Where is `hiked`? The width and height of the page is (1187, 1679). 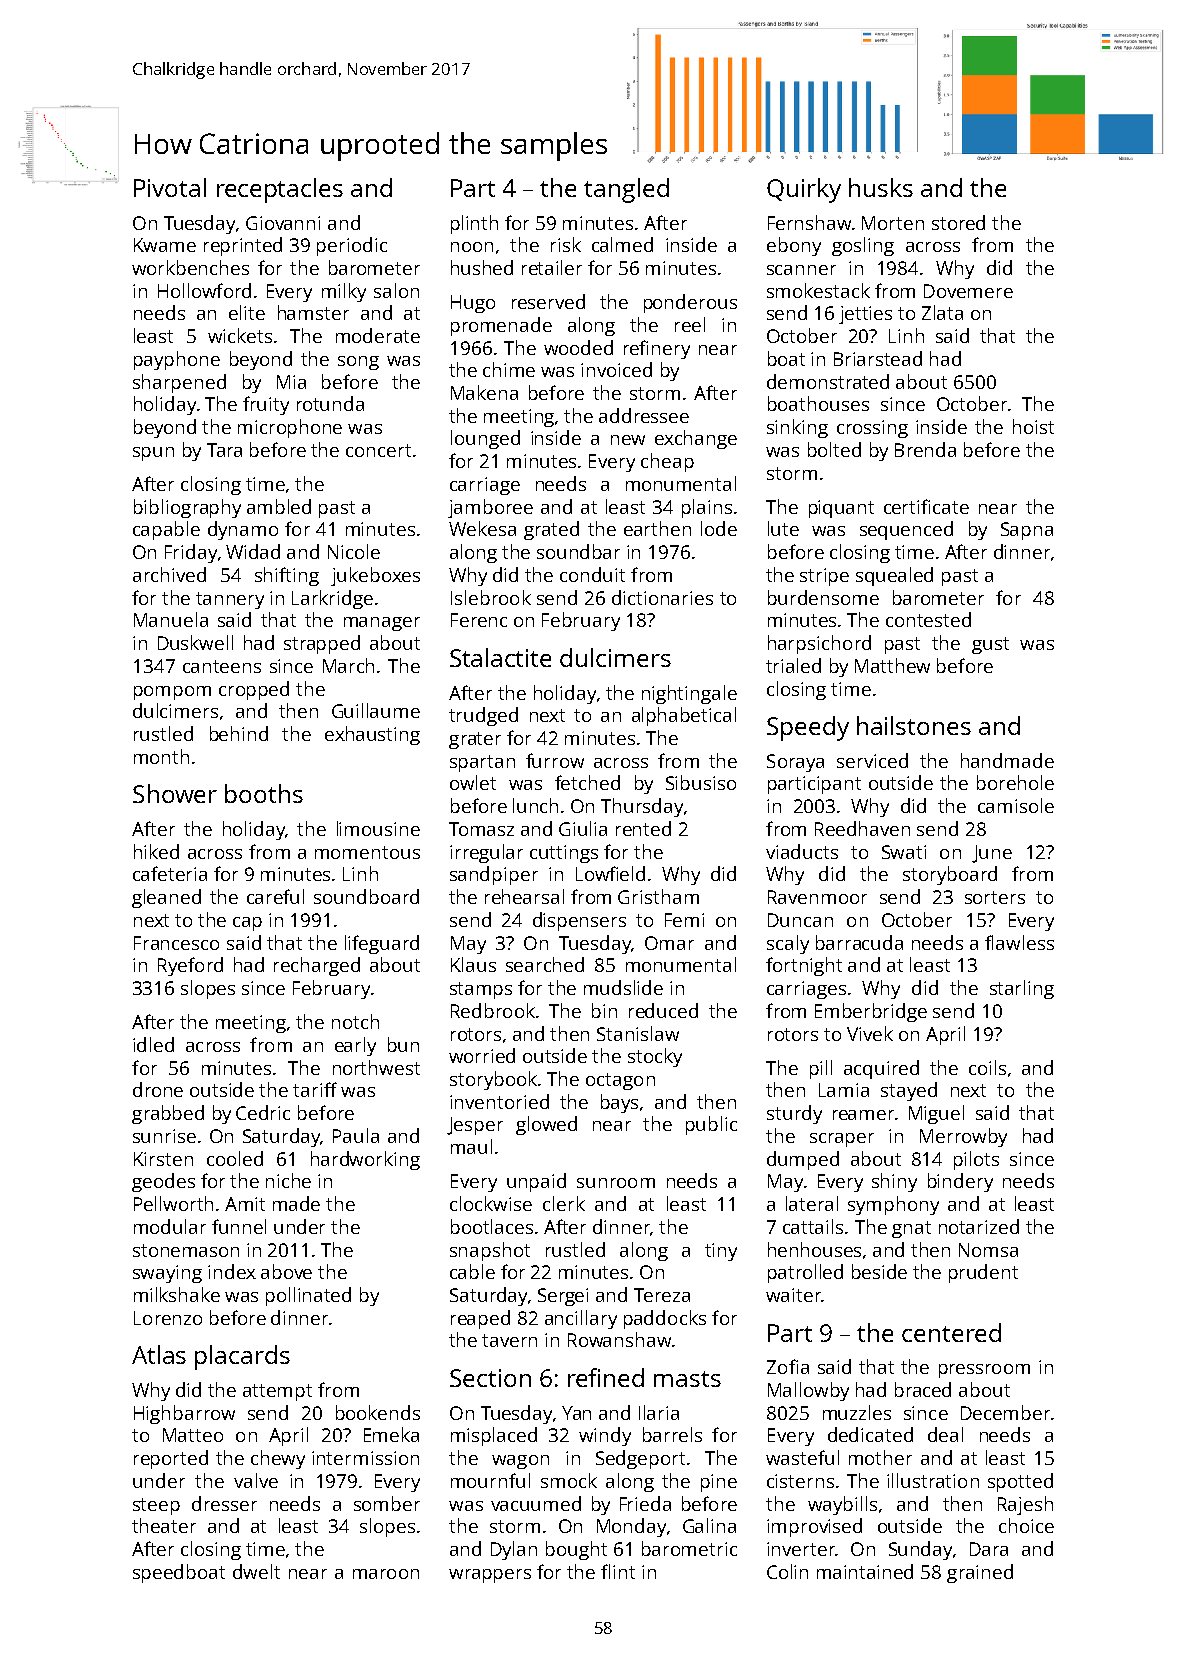
hiked is located at coordinates (156, 851).
